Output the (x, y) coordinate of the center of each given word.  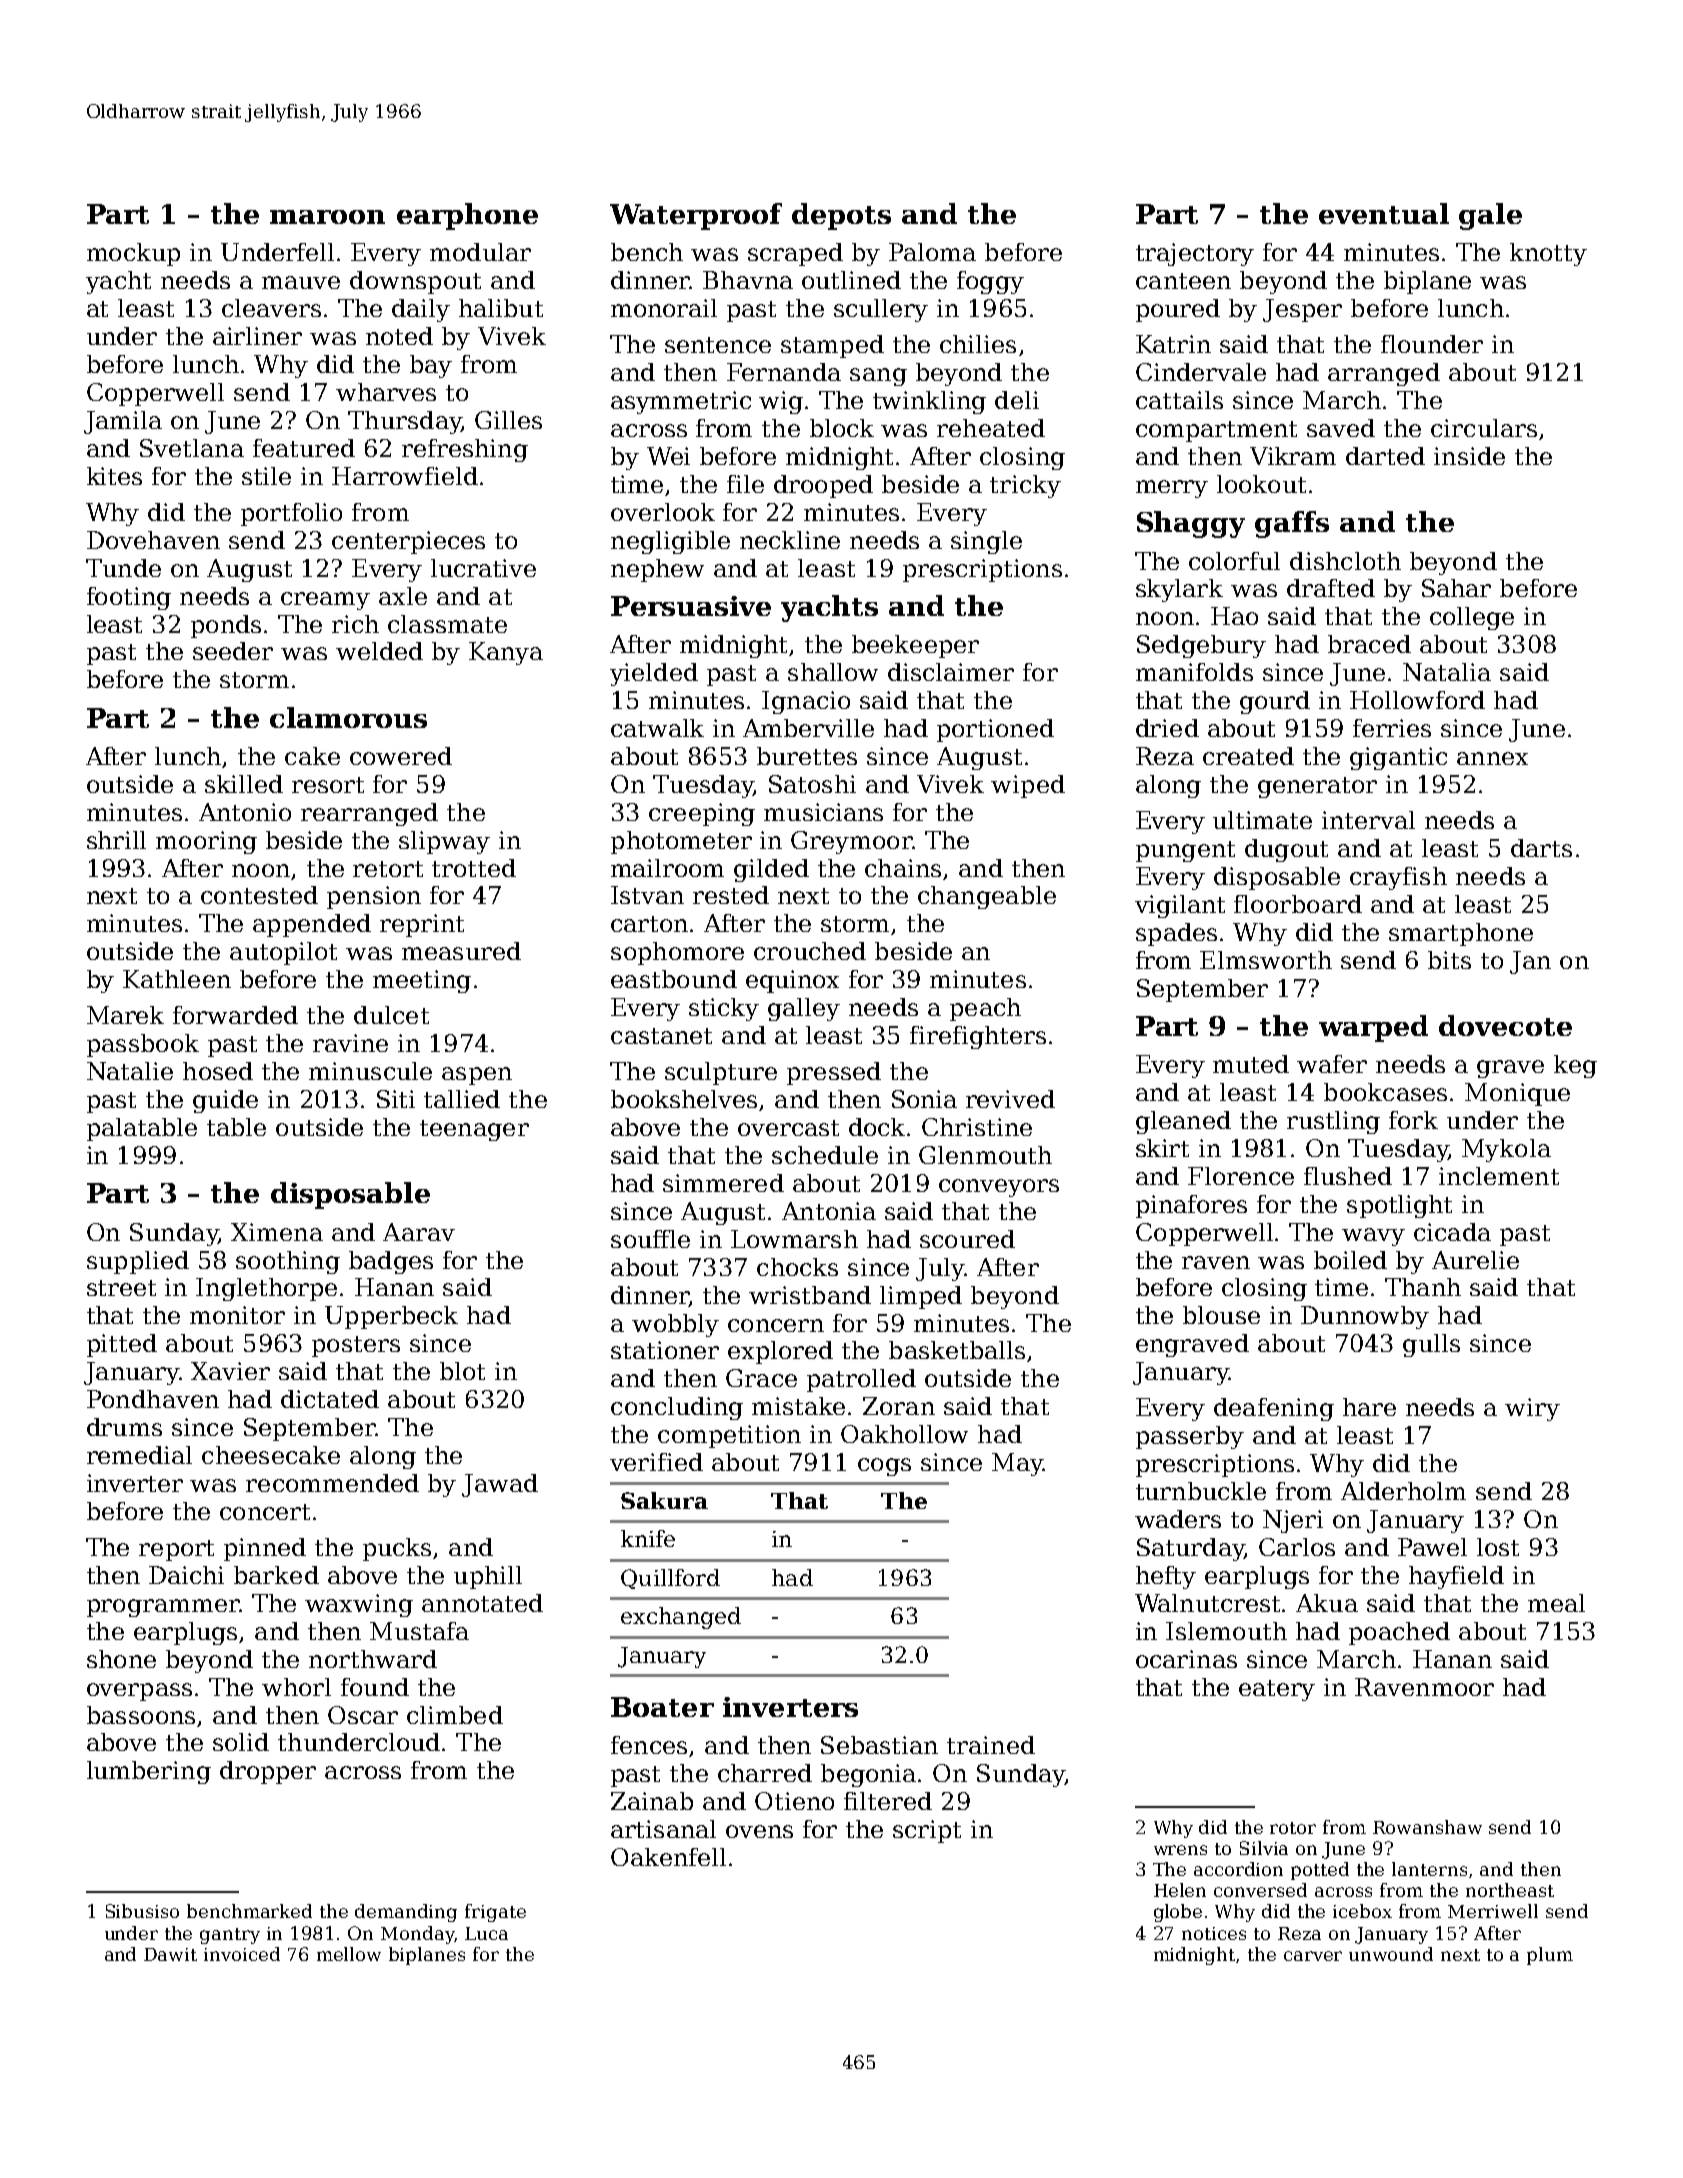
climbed (455, 1715)
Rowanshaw (1427, 1827)
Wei (668, 456)
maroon (327, 217)
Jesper (1302, 310)
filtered (888, 1801)
